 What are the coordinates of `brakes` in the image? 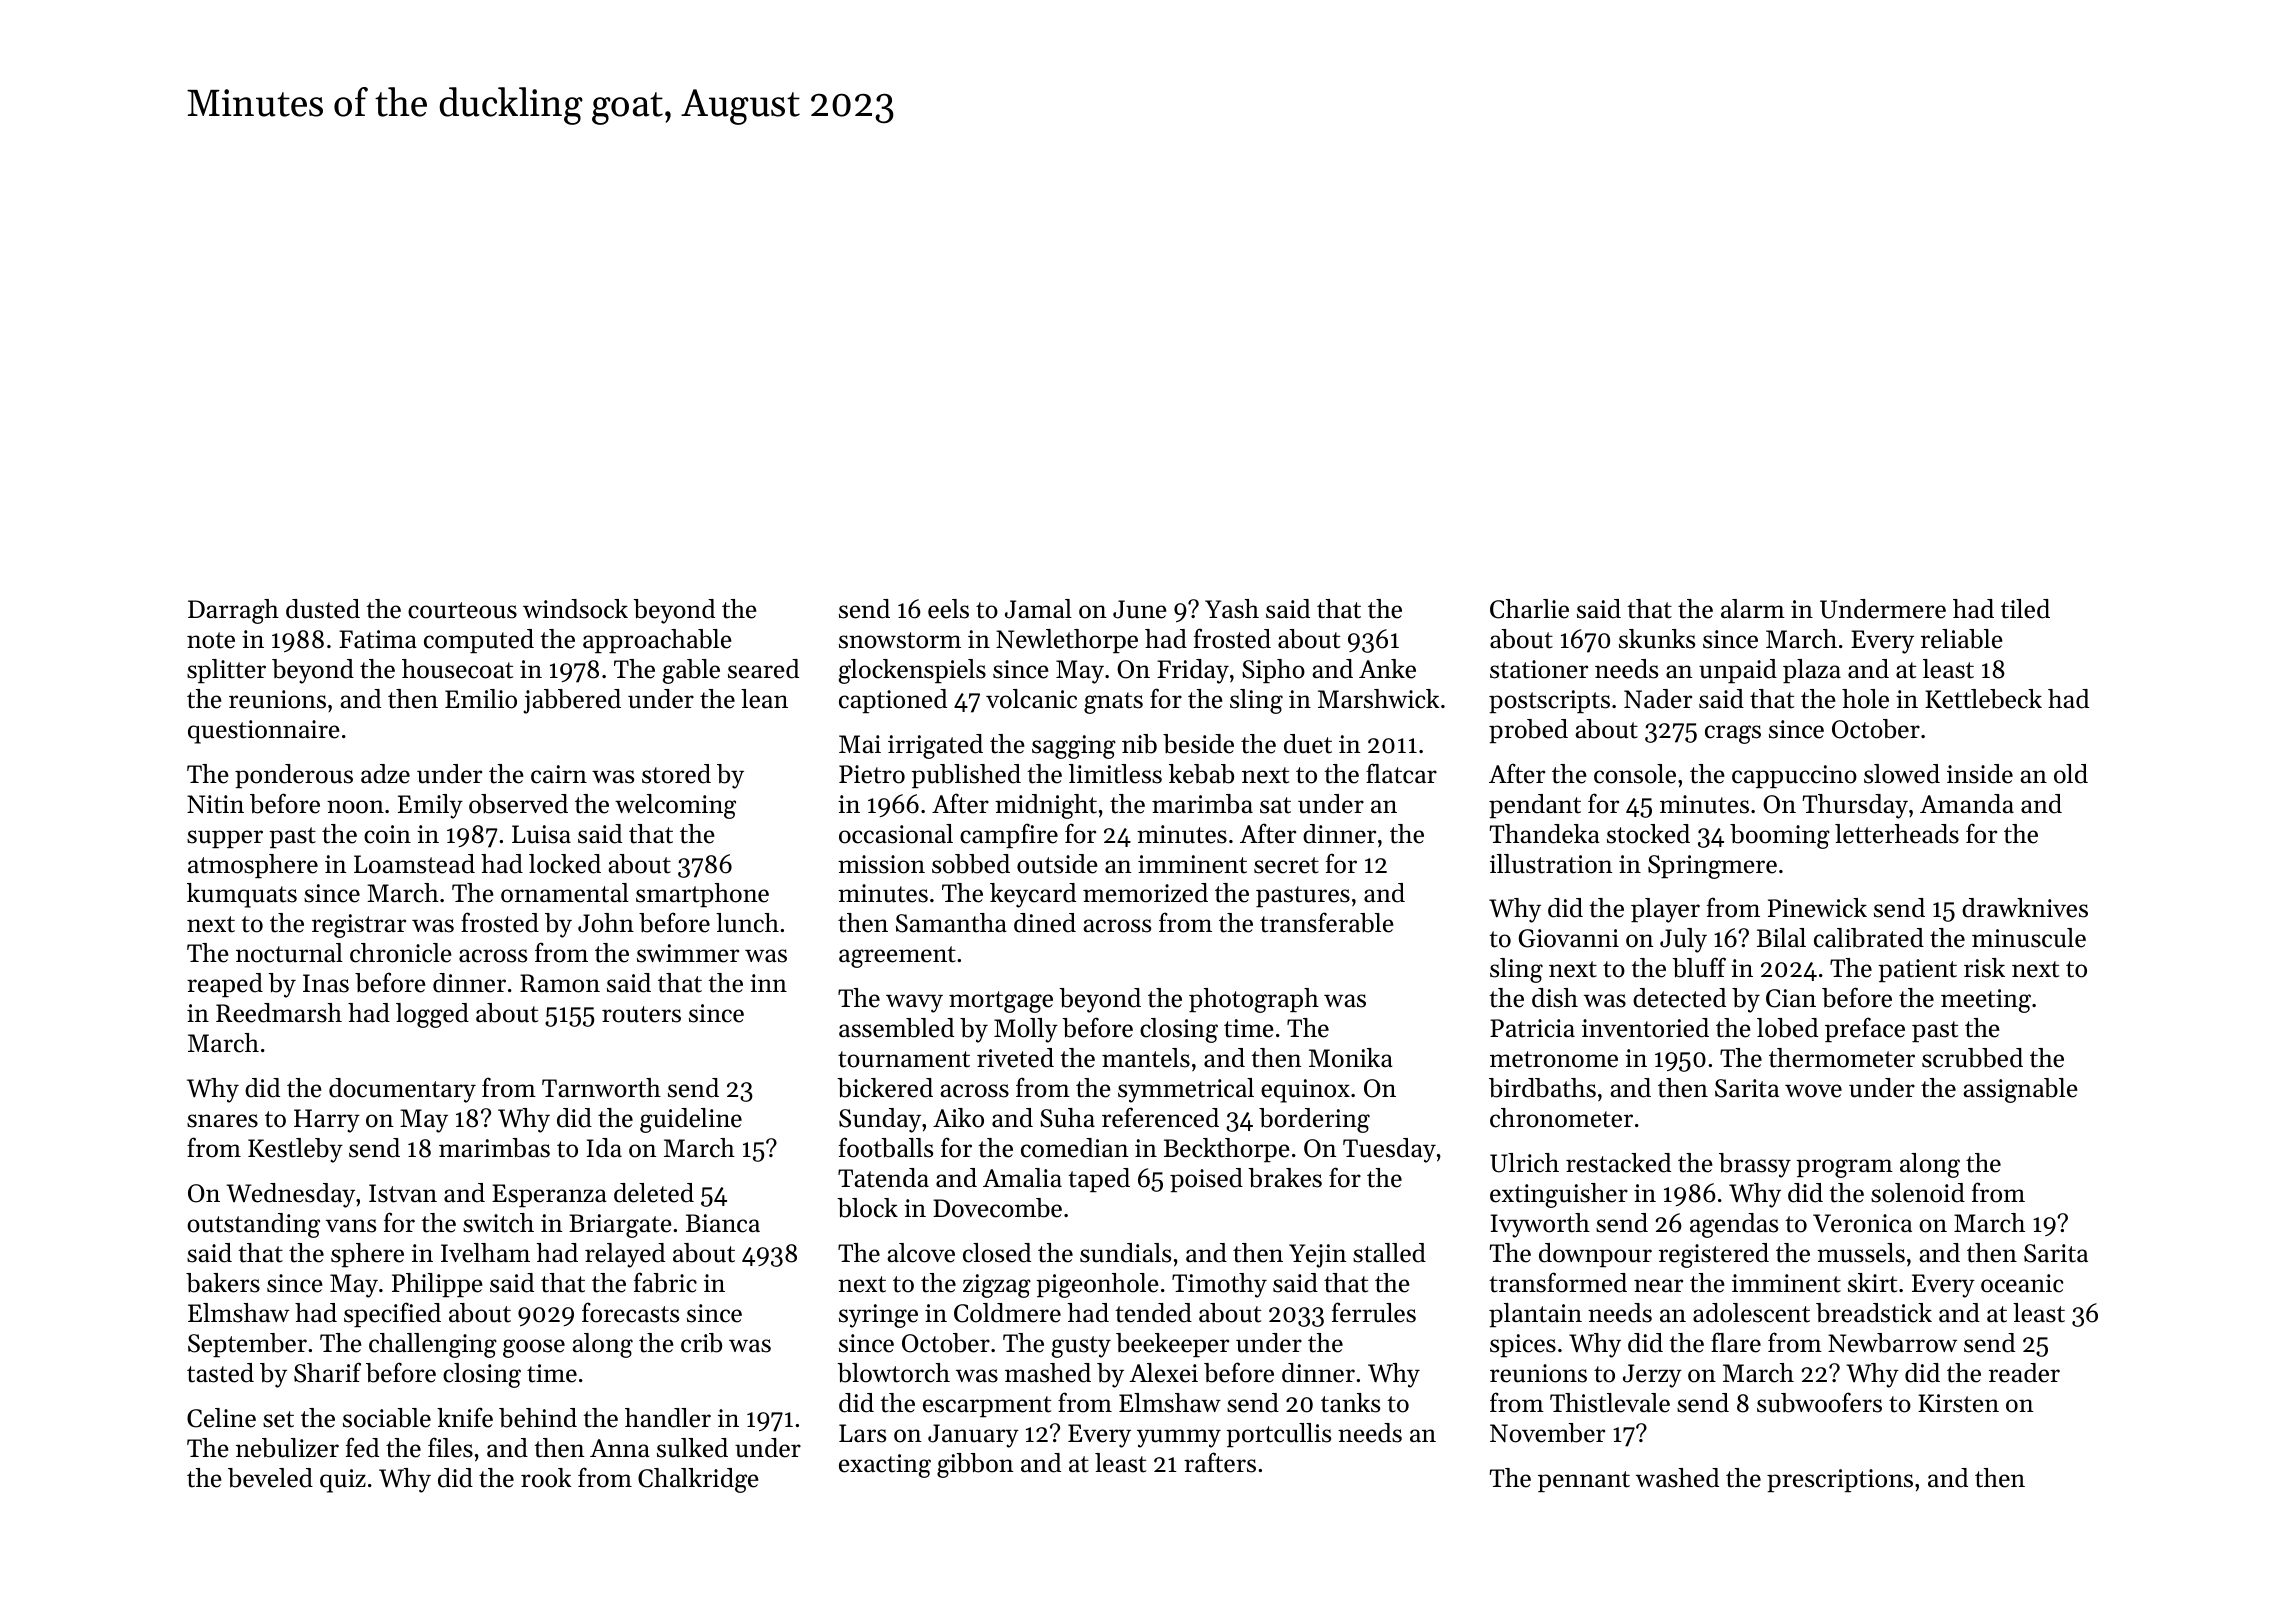 It's located at (1285, 1178).
